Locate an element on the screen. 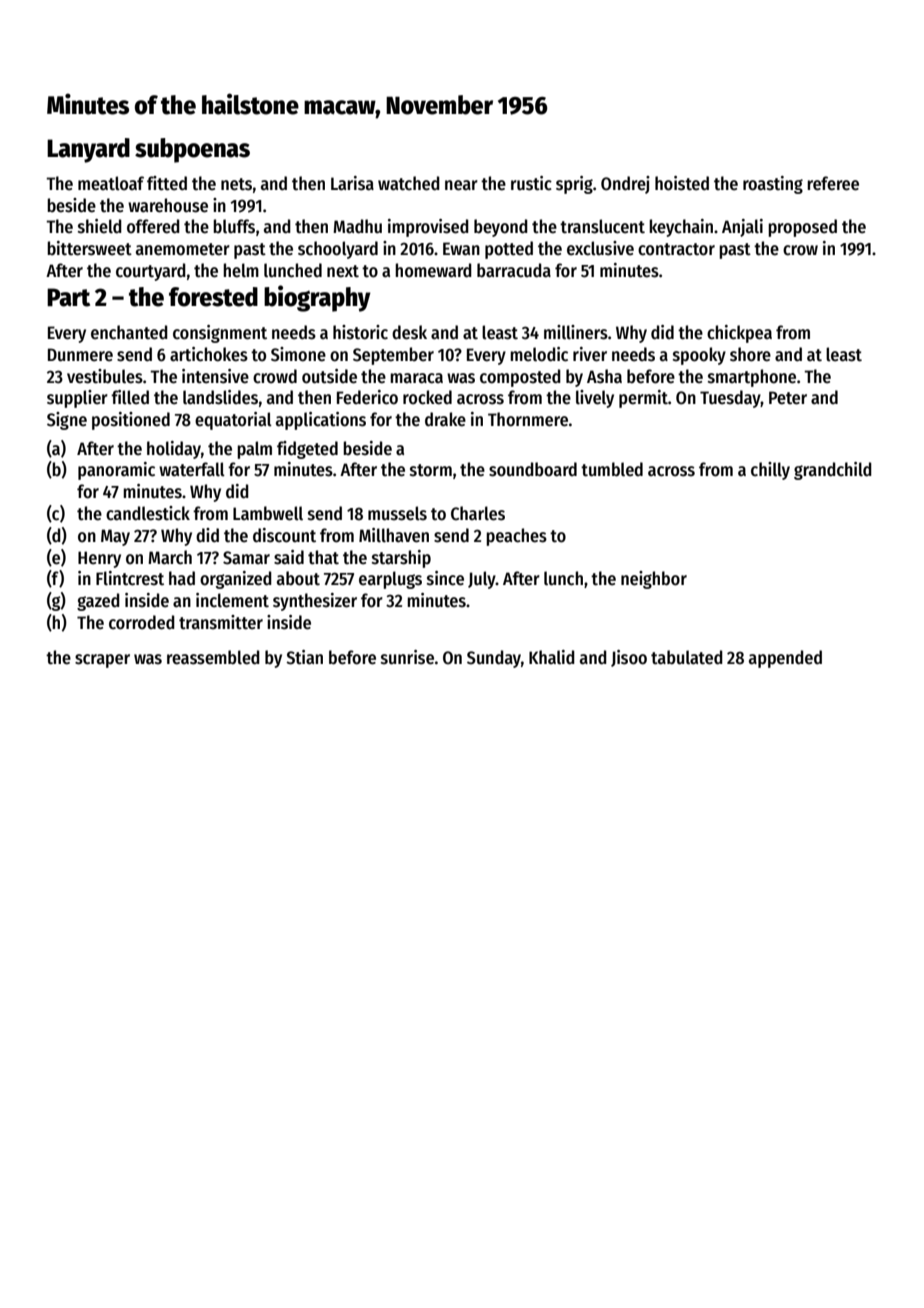 The image size is (924, 1308). Lambwell is located at coordinates (268, 513).
